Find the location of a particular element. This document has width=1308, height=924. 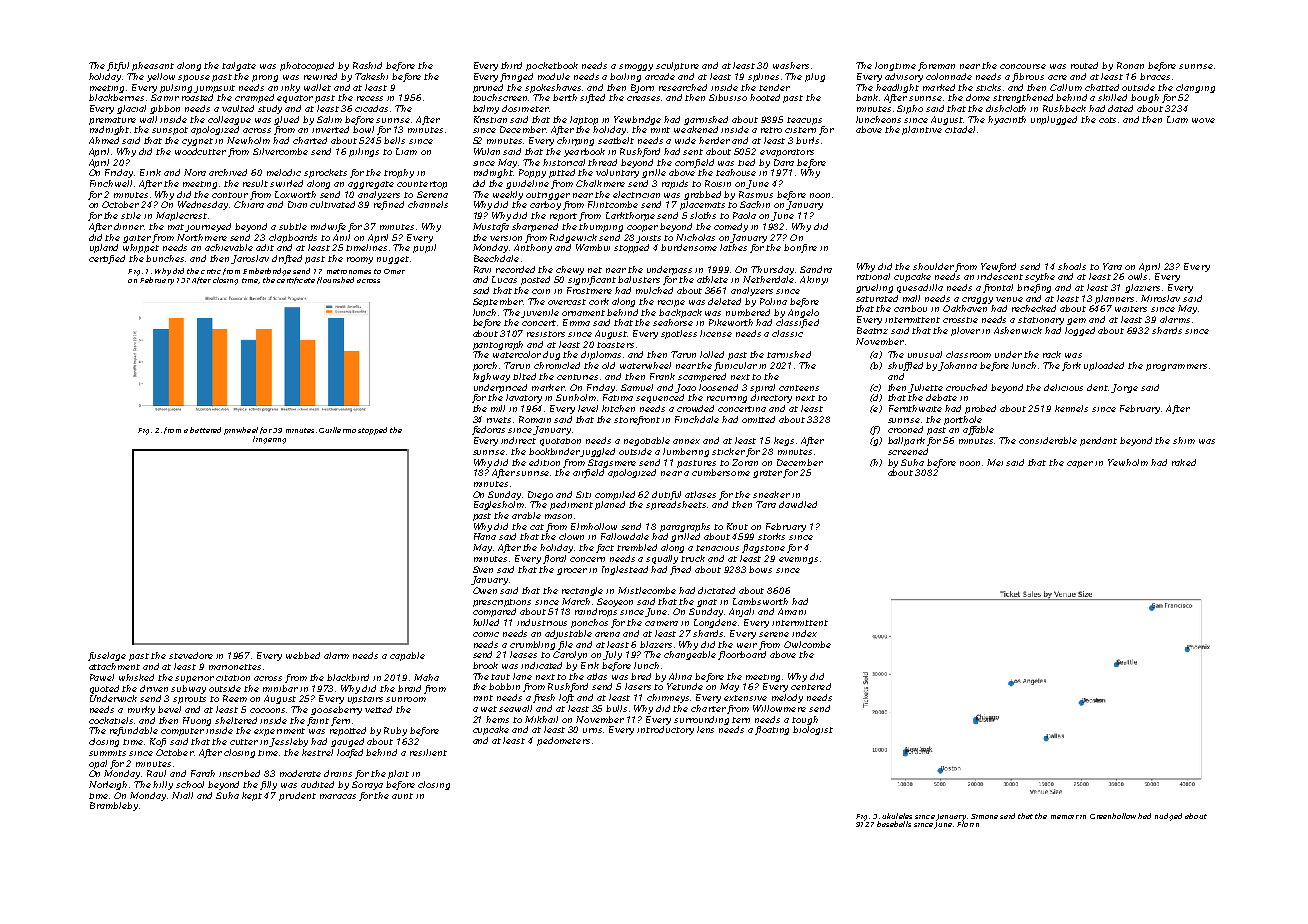

edition is located at coordinates (544, 462).
